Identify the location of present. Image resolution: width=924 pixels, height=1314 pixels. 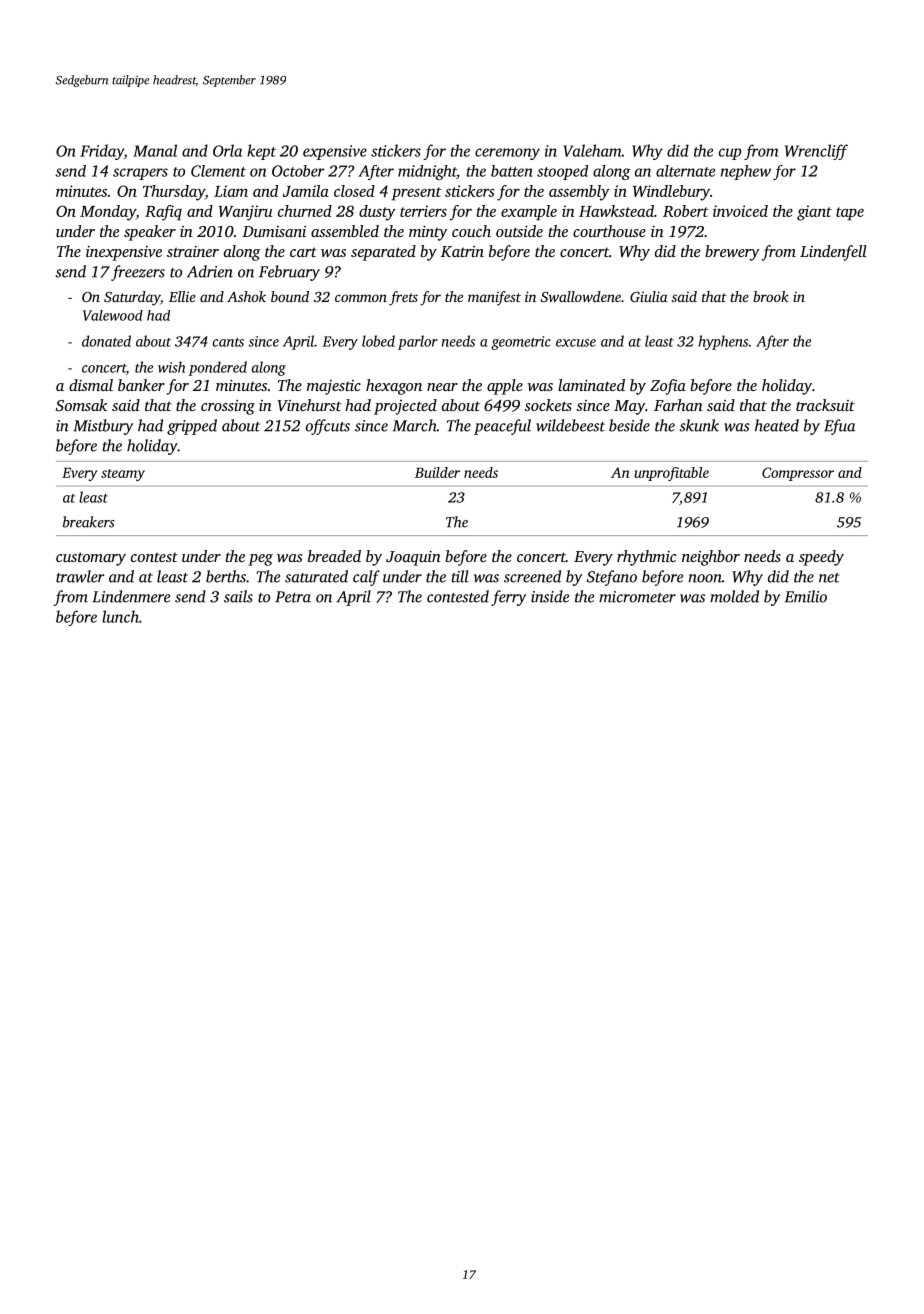
(417, 194).
